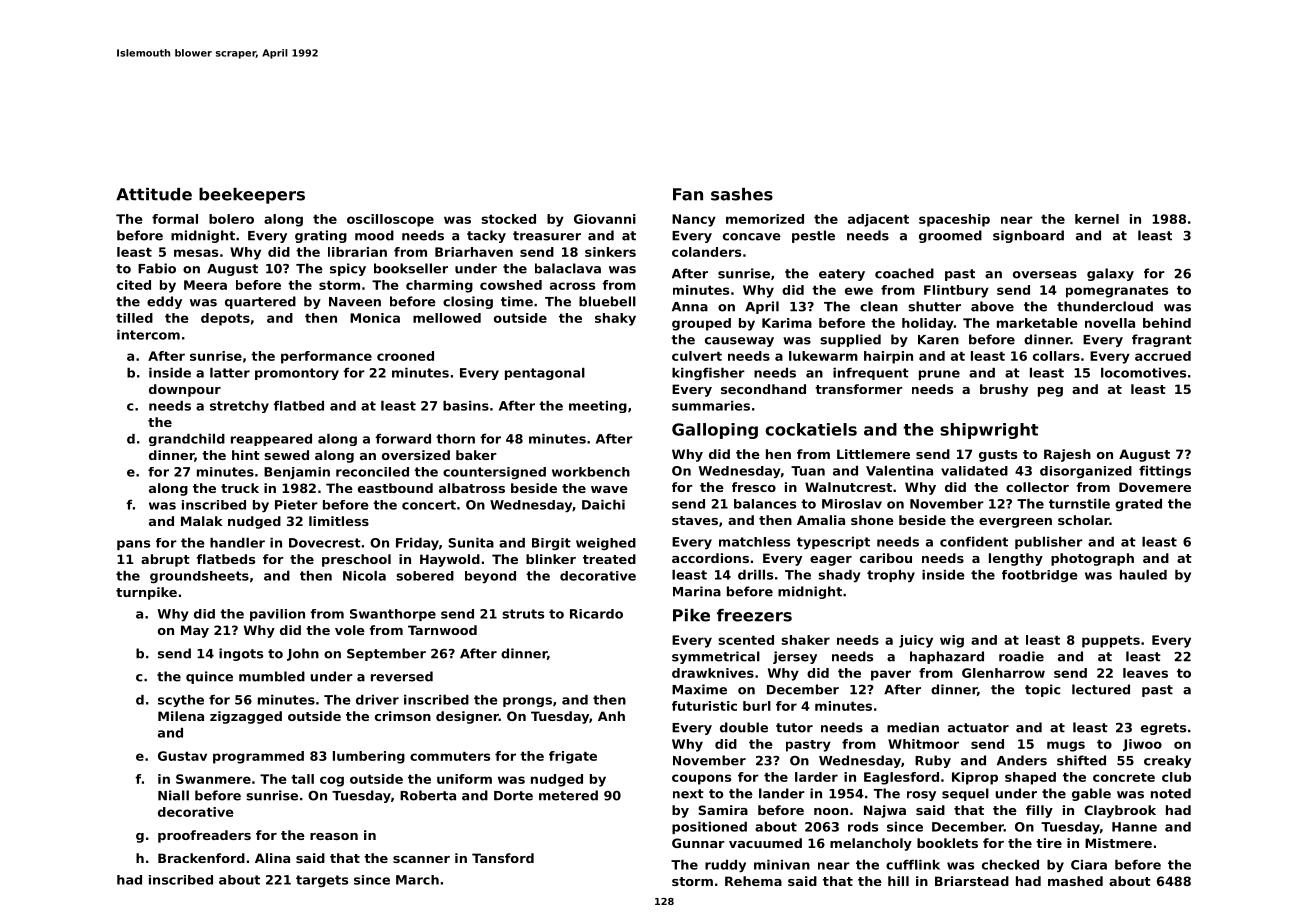  Describe the element at coordinates (450, 756) in the screenshot. I see `commuters` at that location.
